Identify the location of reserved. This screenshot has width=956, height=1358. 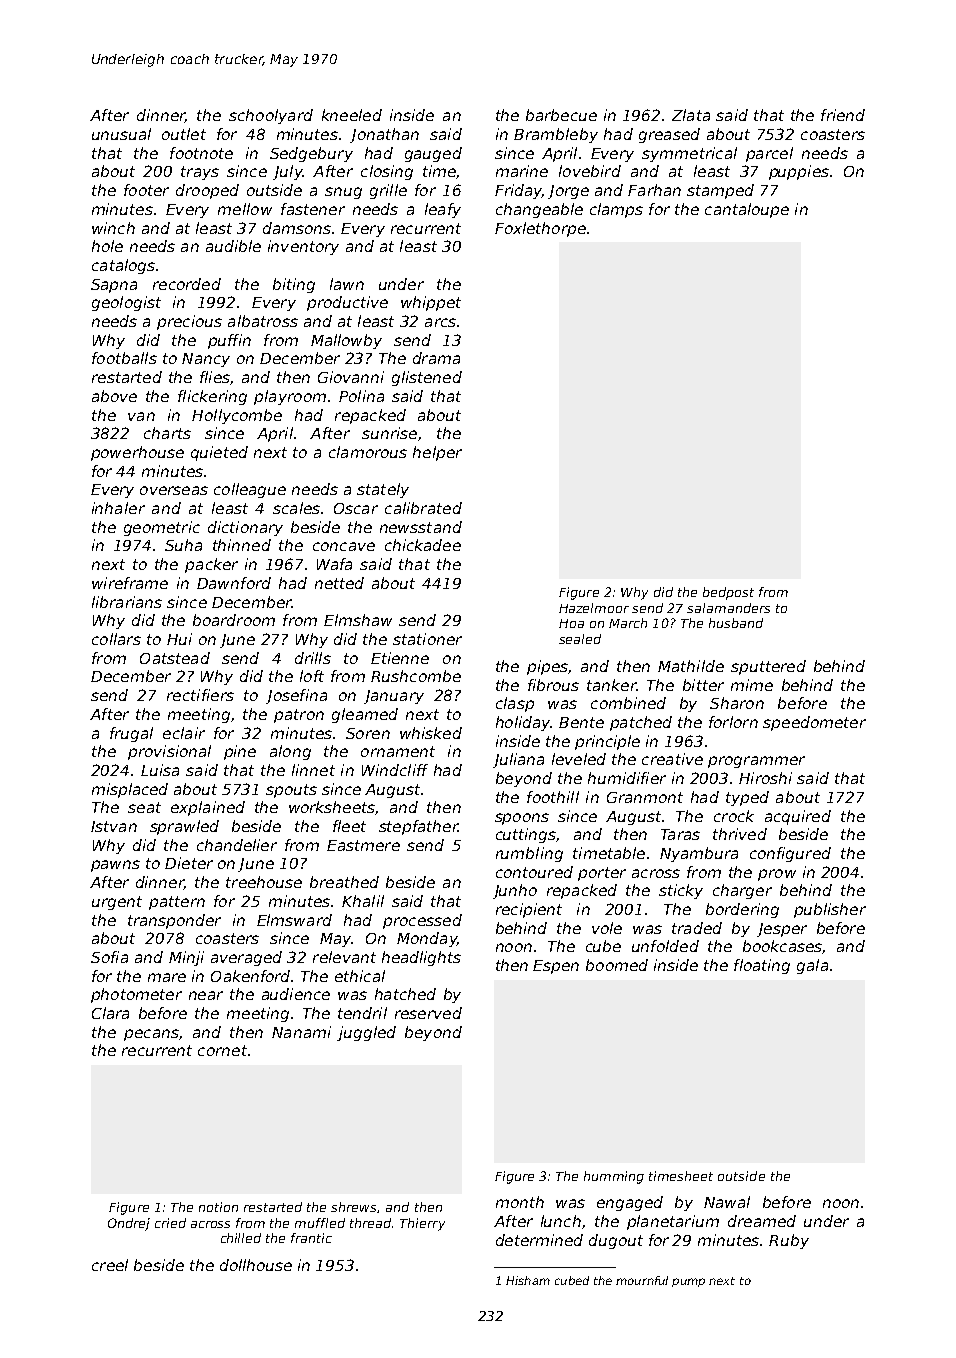
(428, 1013).
